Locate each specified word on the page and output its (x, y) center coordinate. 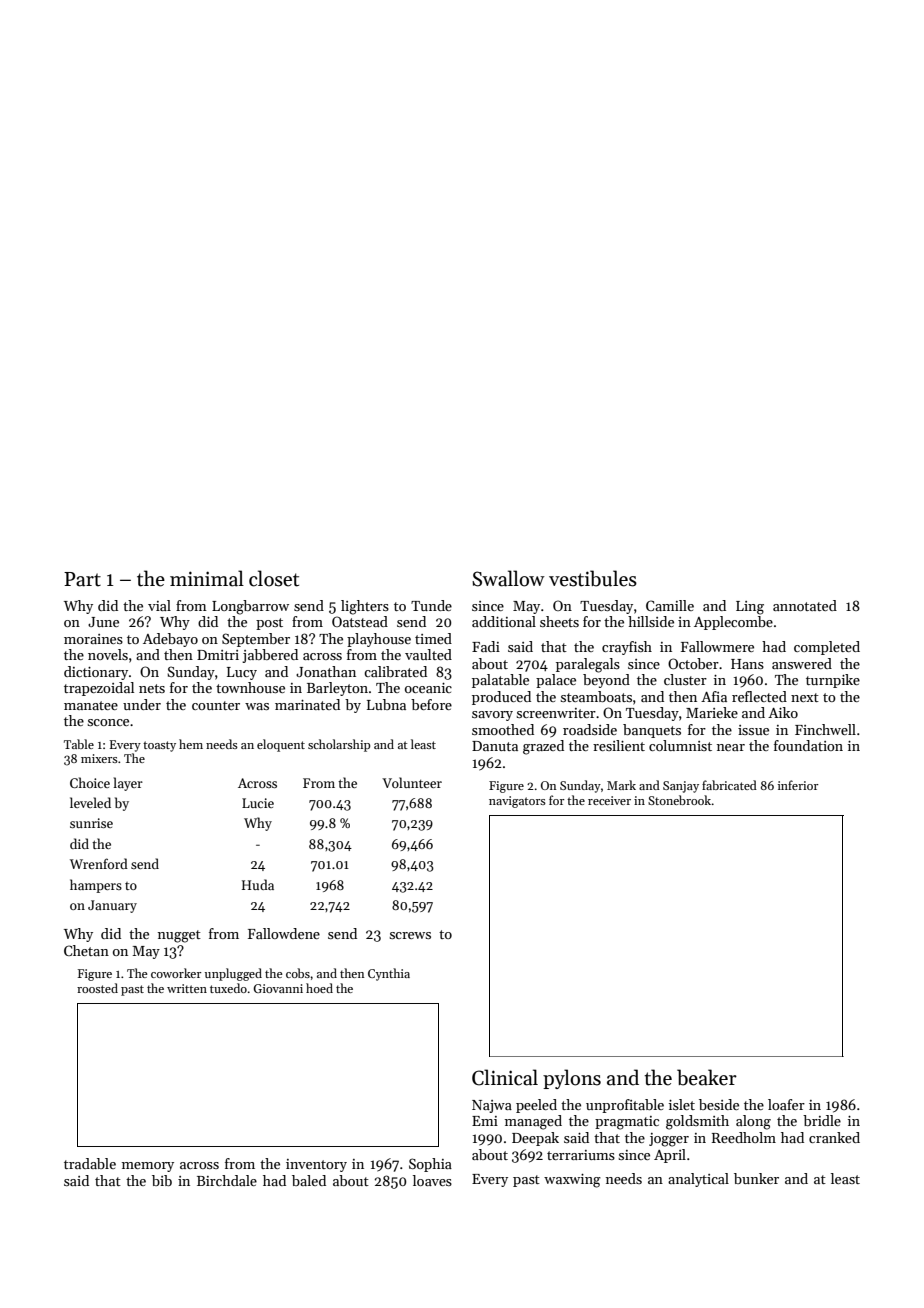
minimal (207, 578)
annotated (805, 605)
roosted (97, 988)
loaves (432, 1180)
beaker (707, 1077)
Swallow (508, 578)
